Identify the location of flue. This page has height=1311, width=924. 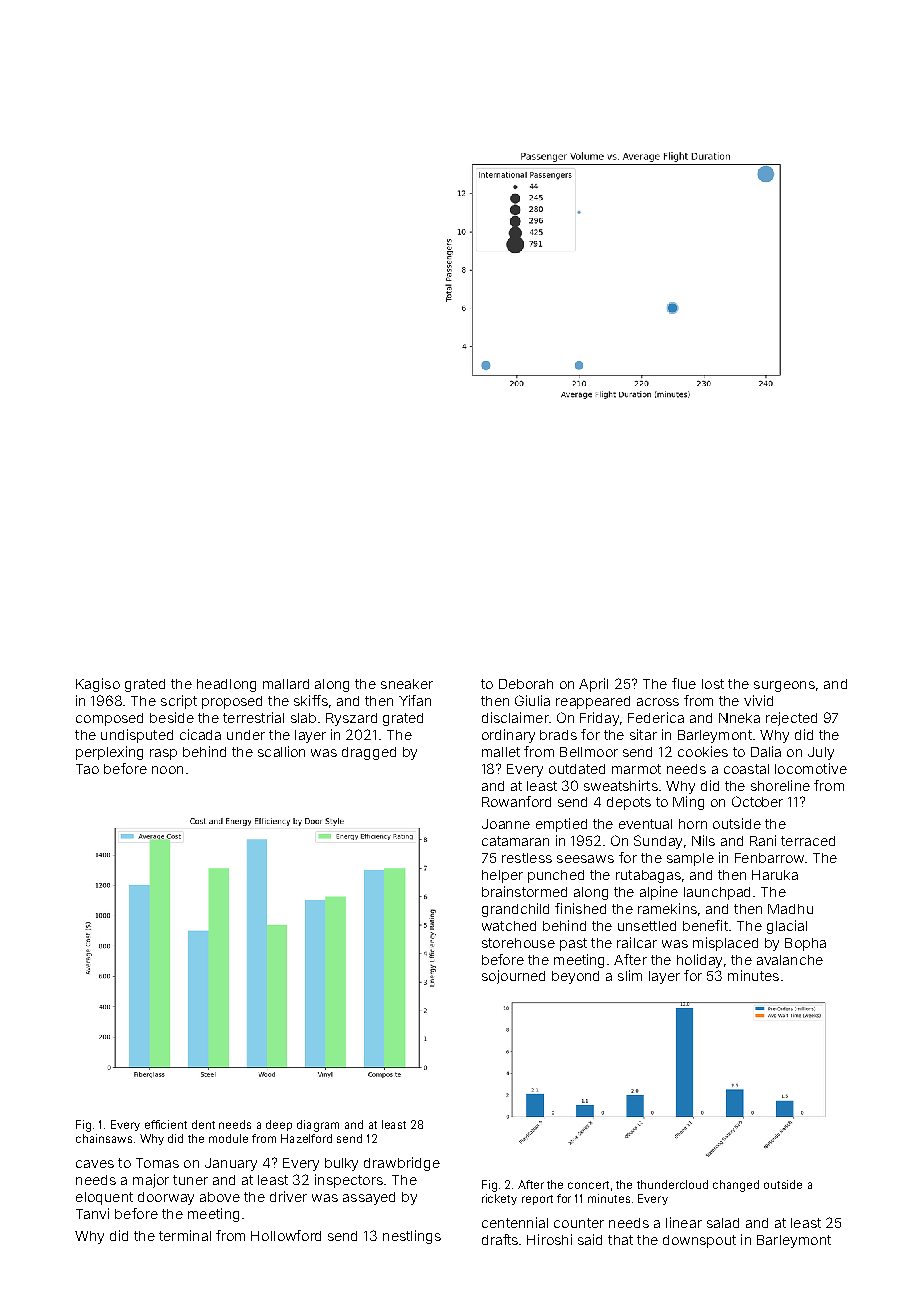
(684, 683).
